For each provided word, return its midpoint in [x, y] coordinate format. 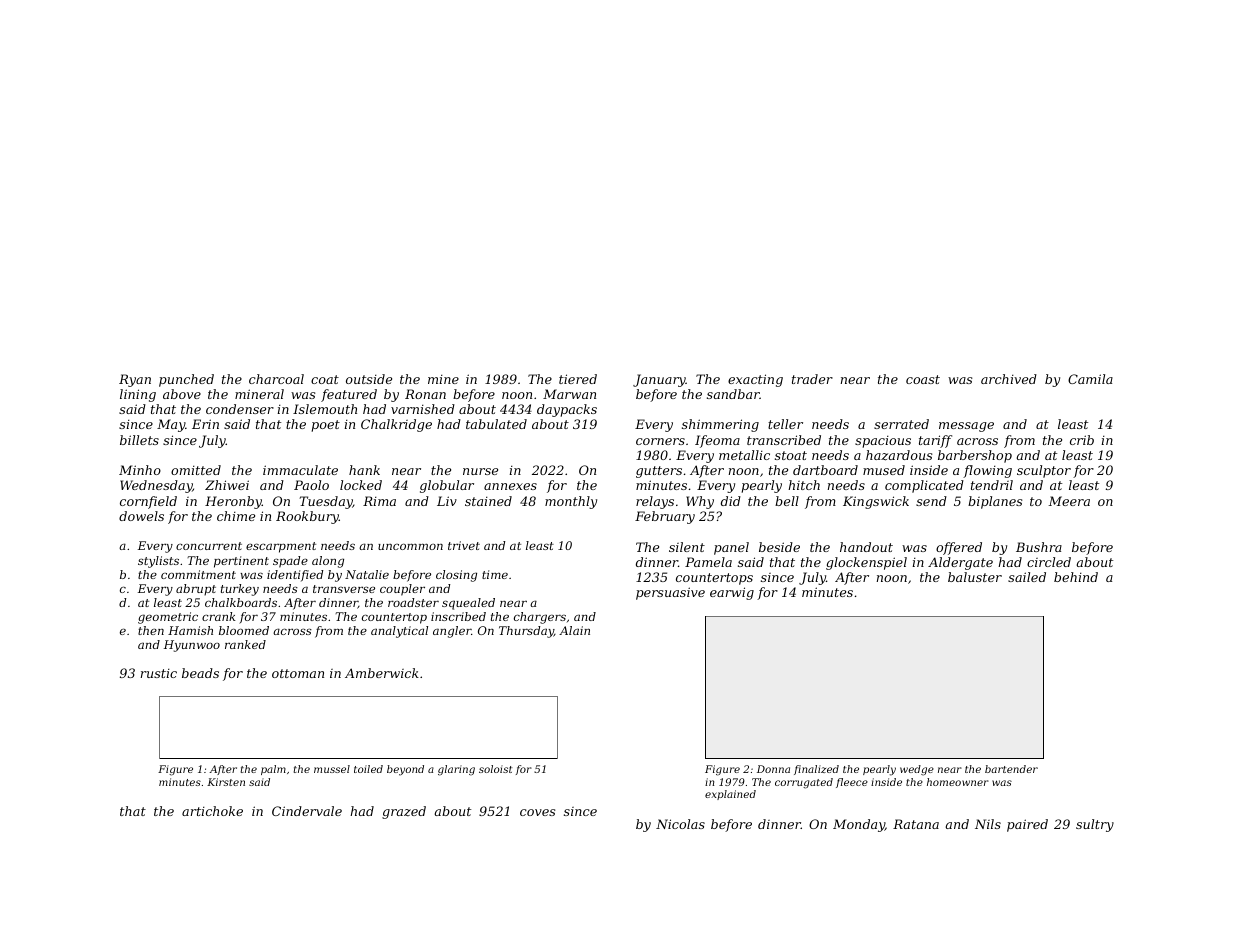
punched [186, 380]
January [659, 380]
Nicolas [680, 824]
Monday [859, 825]
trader [812, 379]
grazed [404, 812]
